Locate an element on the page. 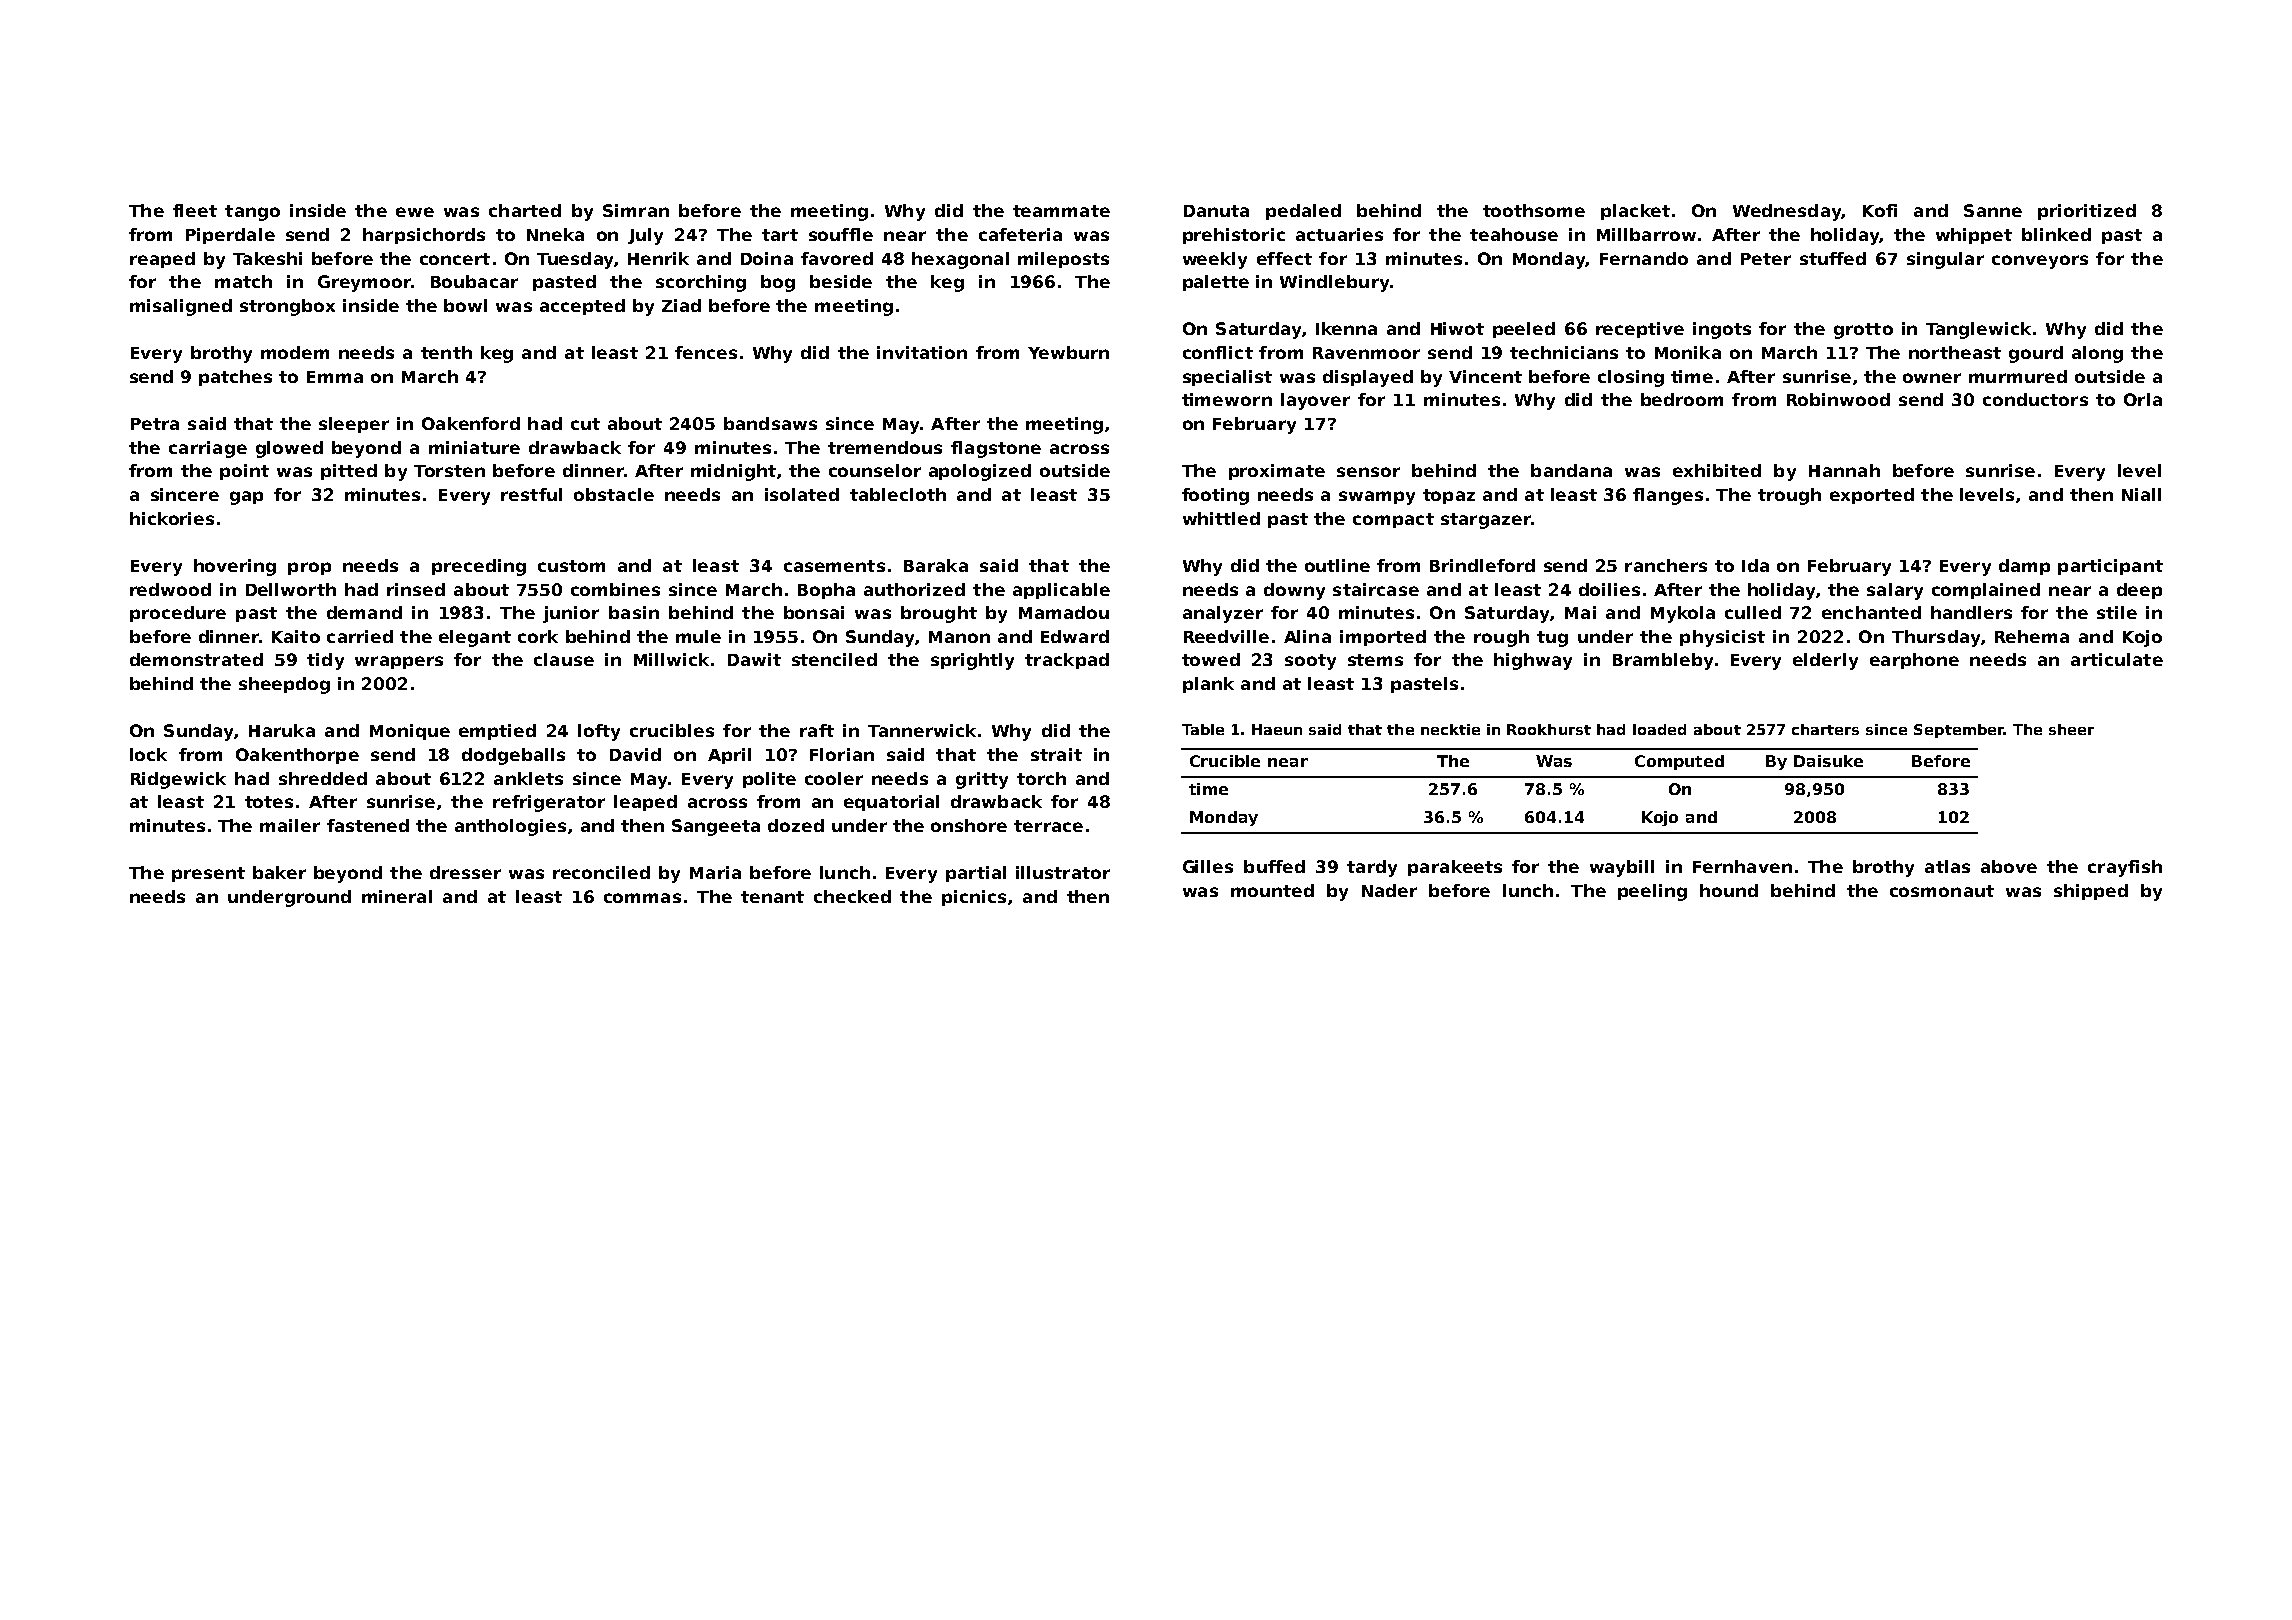  flagstone is located at coordinates (996, 449).
